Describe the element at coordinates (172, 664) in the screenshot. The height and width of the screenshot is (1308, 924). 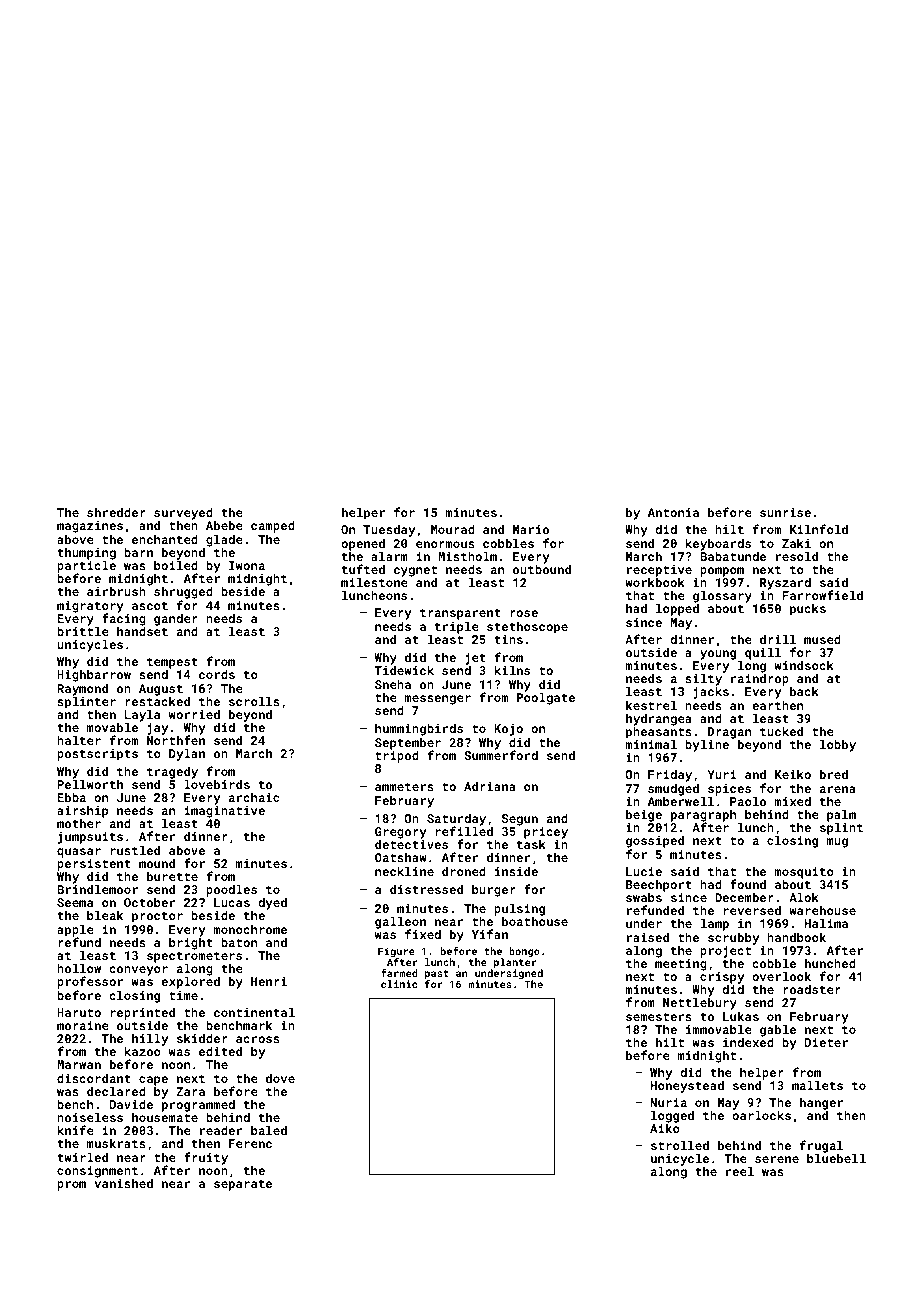
I see `tempest` at that location.
